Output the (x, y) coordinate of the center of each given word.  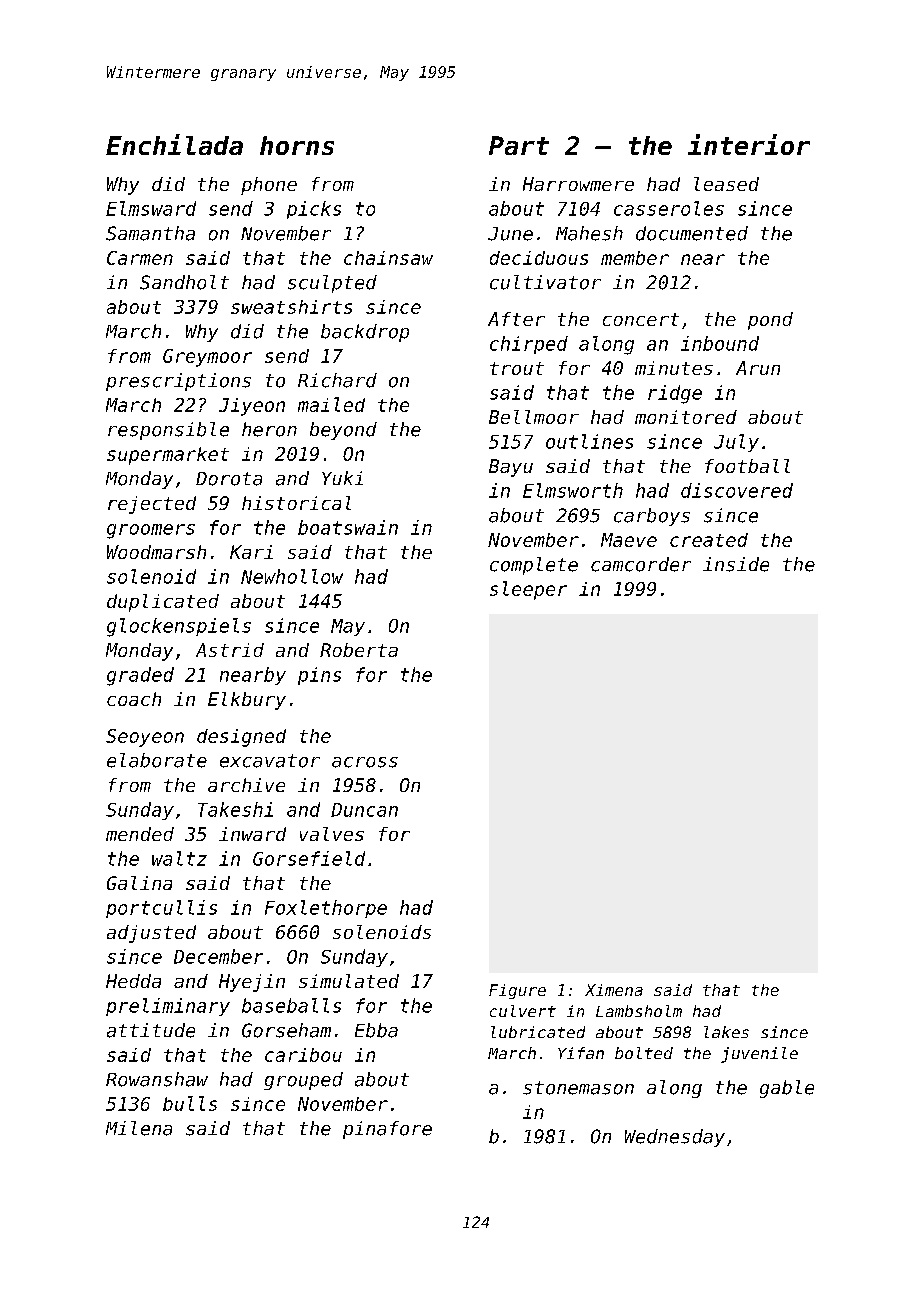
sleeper (528, 590)
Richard (337, 380)
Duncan (364, 810)
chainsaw (388, 258)
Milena (139, 1128)
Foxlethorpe (326, 909)
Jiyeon (252, 407)
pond (770, 321)
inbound (720, 343)
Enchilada (174, 144)
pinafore (387, 1130)
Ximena (614, 990)
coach (134, 699)
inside (736, 564)
